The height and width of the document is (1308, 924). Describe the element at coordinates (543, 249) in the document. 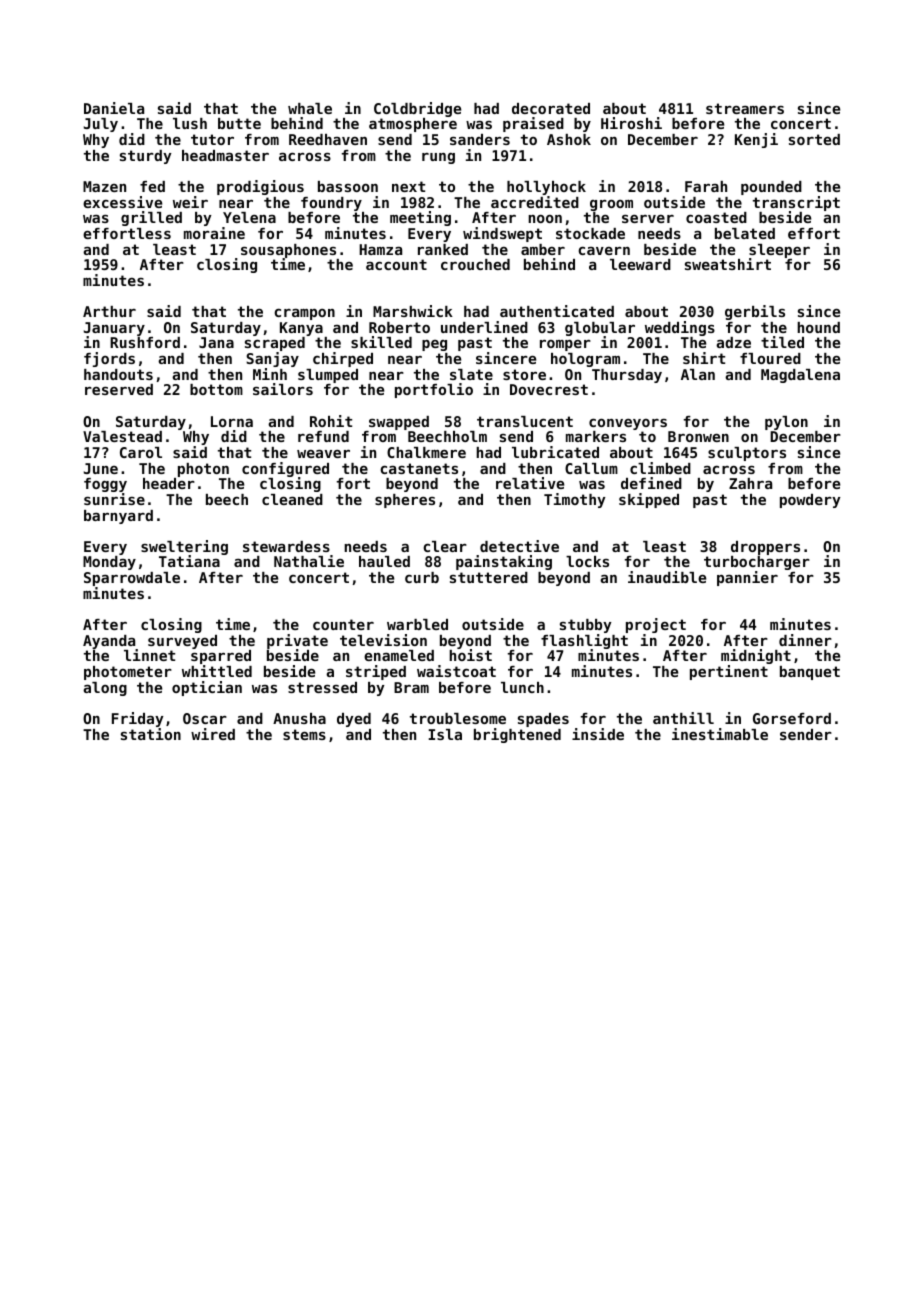

I see `amber` at that location.
